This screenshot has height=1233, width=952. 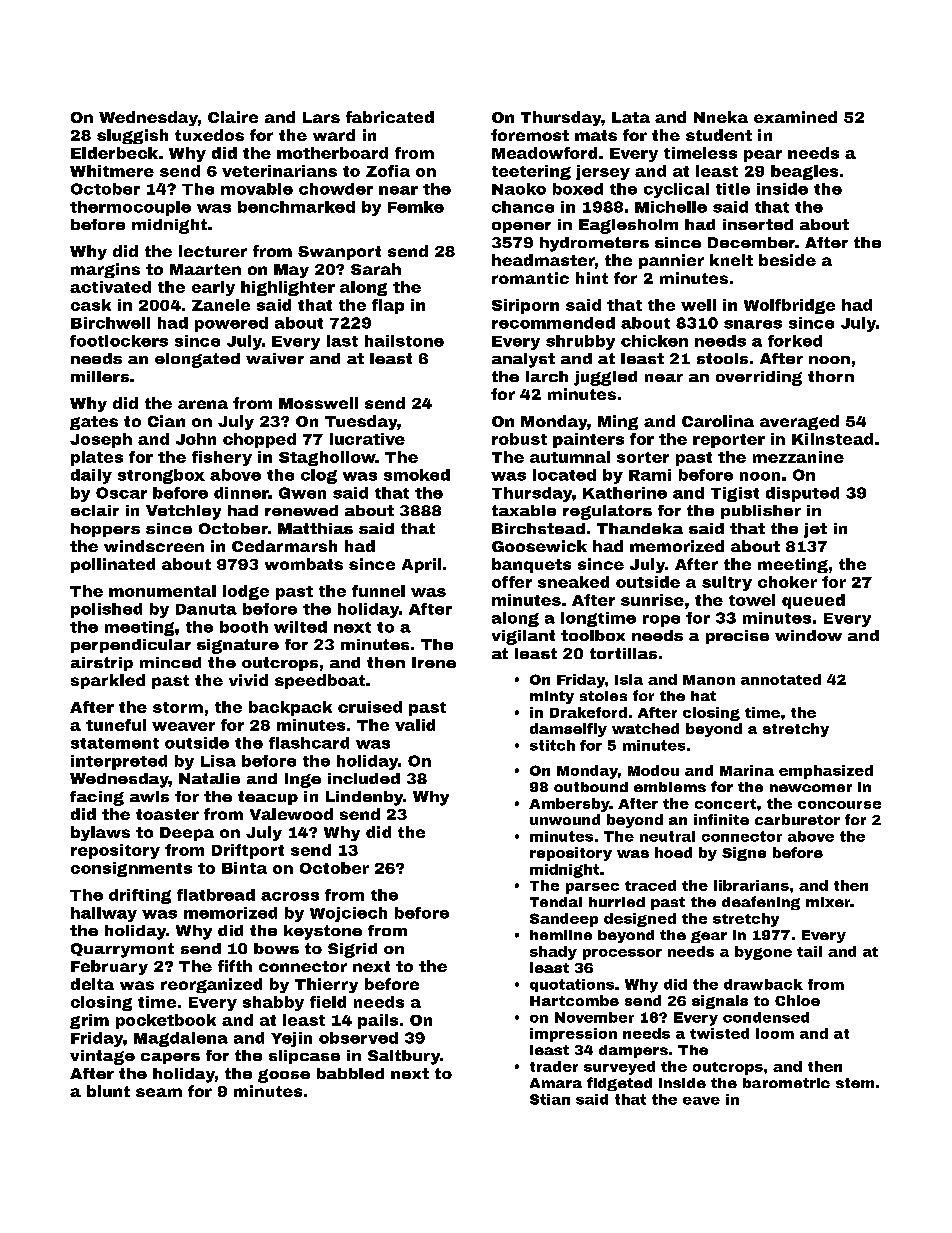 I want to click on unwound, so click(x=565, y=819).
